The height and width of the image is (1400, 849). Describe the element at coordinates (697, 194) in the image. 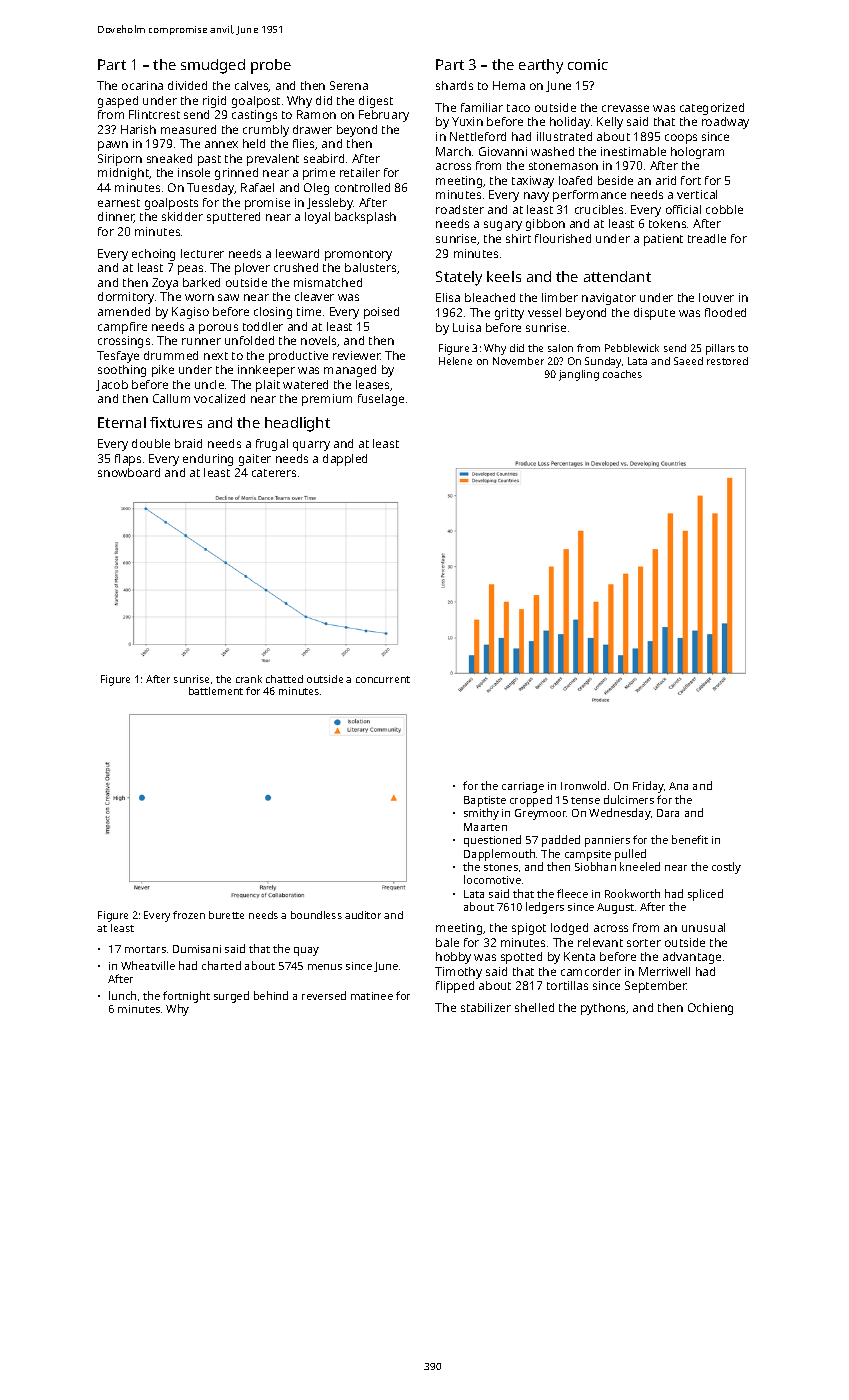

I see `vertical` at that location.
